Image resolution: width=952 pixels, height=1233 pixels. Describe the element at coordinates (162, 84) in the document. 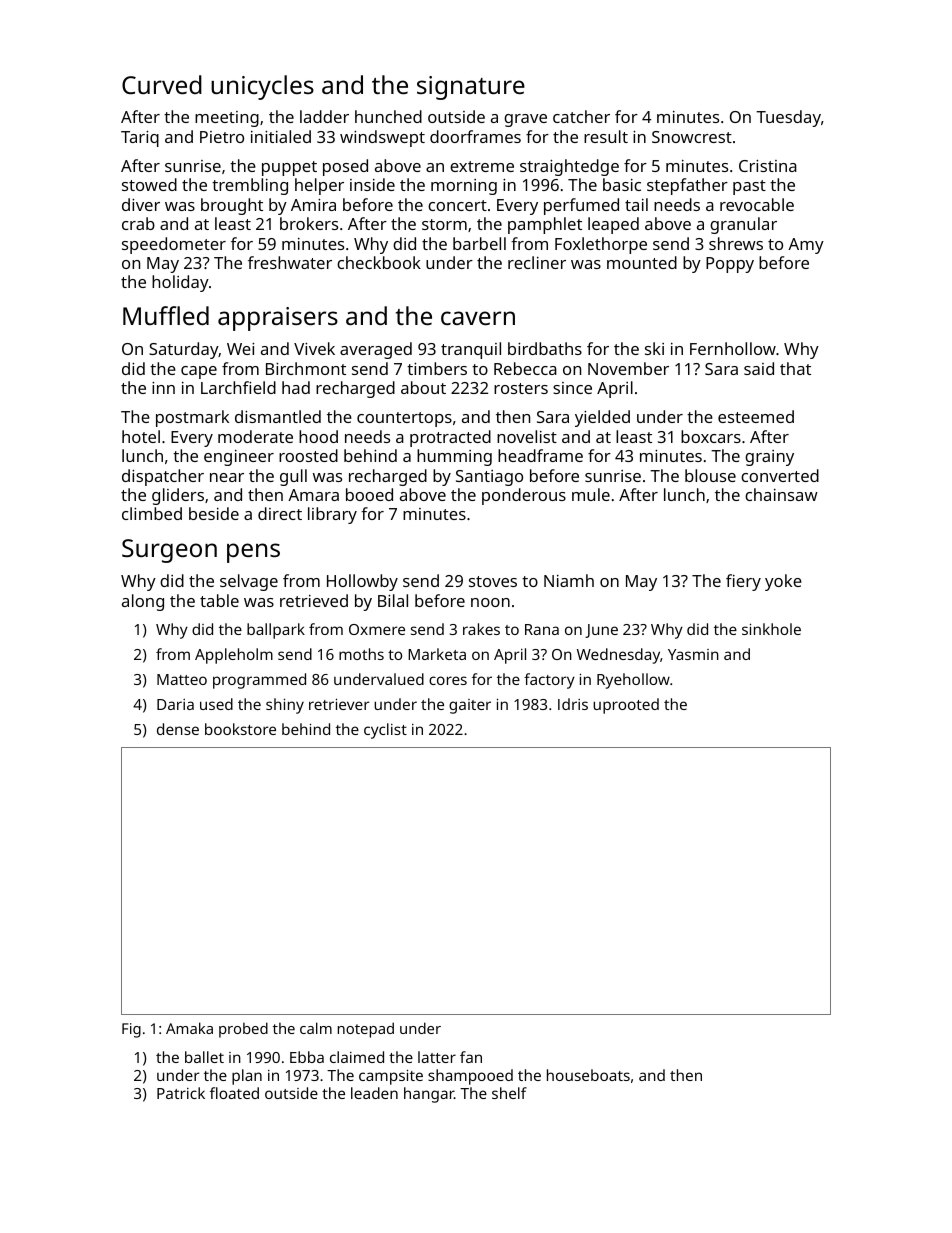

I see `Curved` at that location.
